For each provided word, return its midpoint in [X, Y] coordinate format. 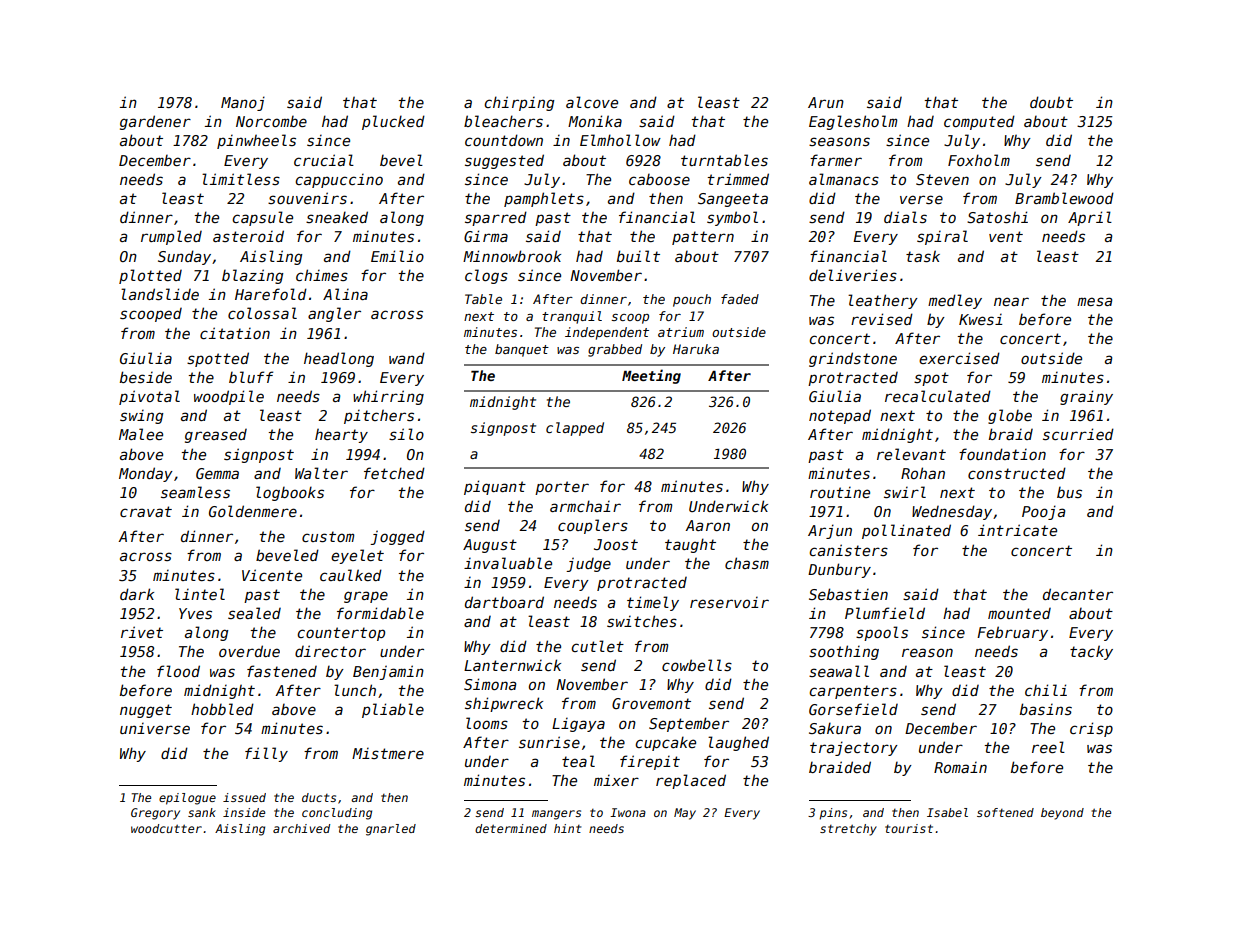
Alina [345, 294]
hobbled [222, 709]
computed [979, 122]
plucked [393, 122]
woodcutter [166, 828]
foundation [1002, 454]
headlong [339, 359]
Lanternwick [512, 665]
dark [137, 594]
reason [927, 652]
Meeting [651, 376]
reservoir [729, 602]
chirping [519, 103]
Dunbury [839, 570]
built [638, 256]
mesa [1094, 301]
